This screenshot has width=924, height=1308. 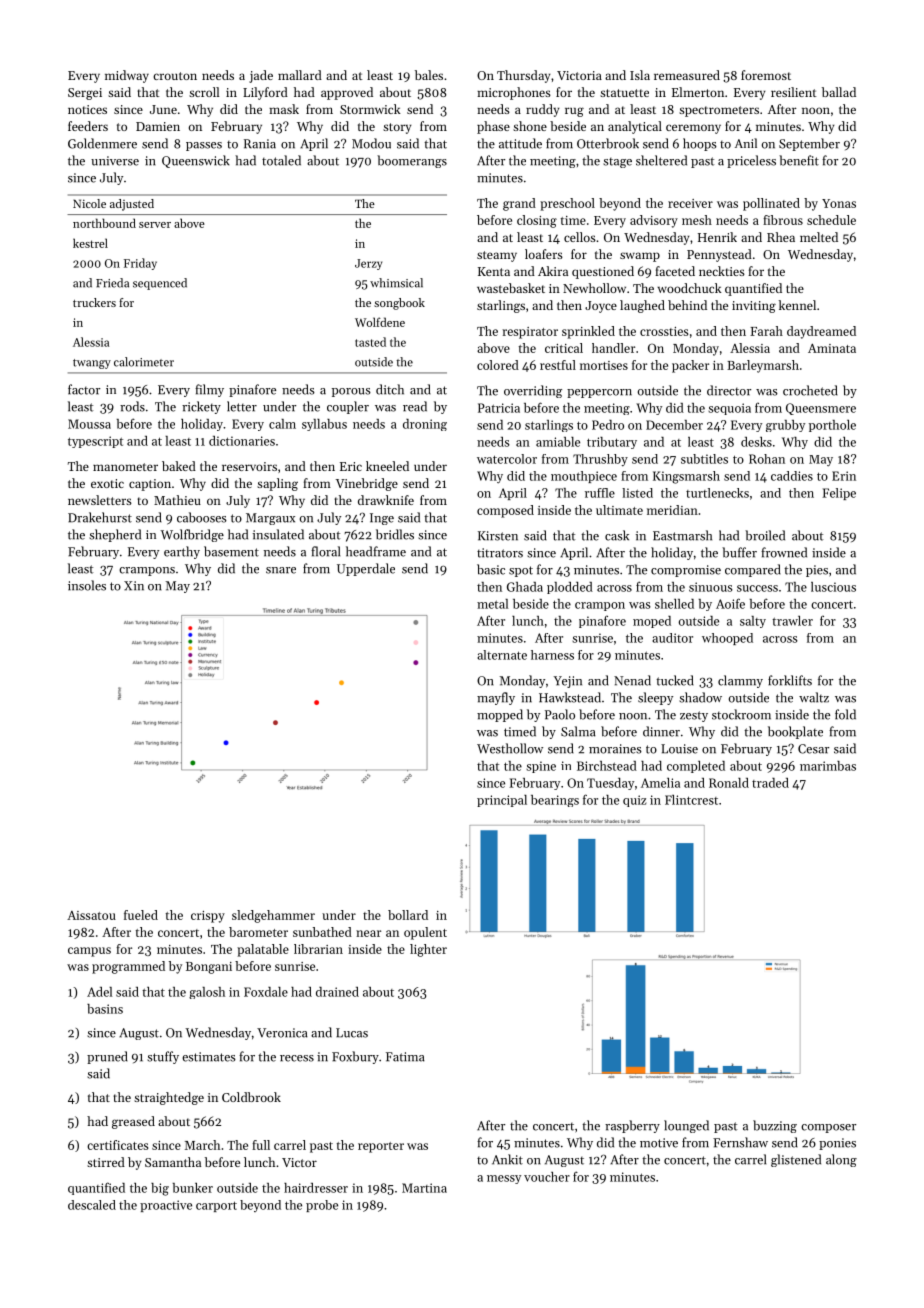 I want to click on respirator, so click(x=530, y=333).
